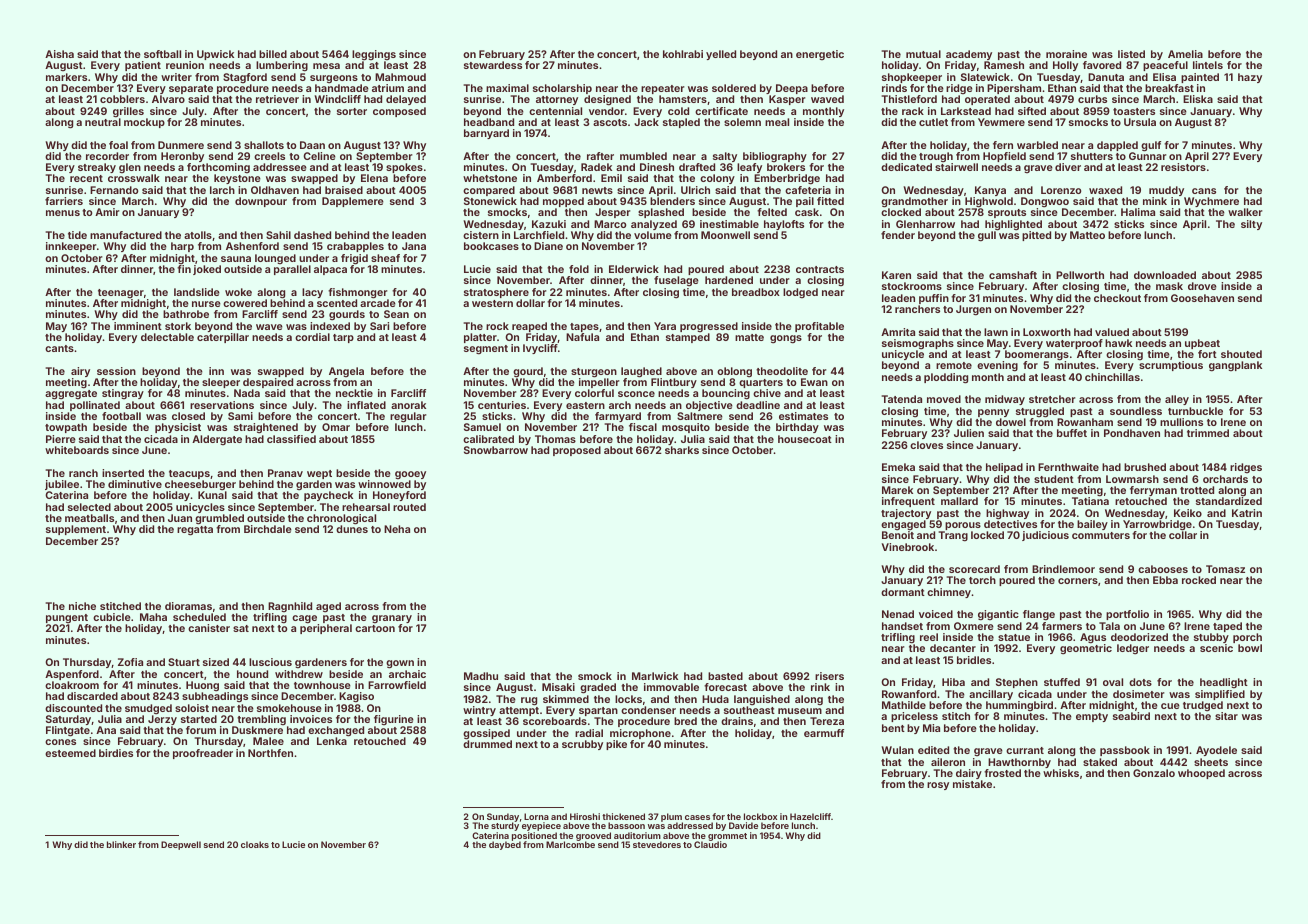  I want to click on western, so click(492, 303).
